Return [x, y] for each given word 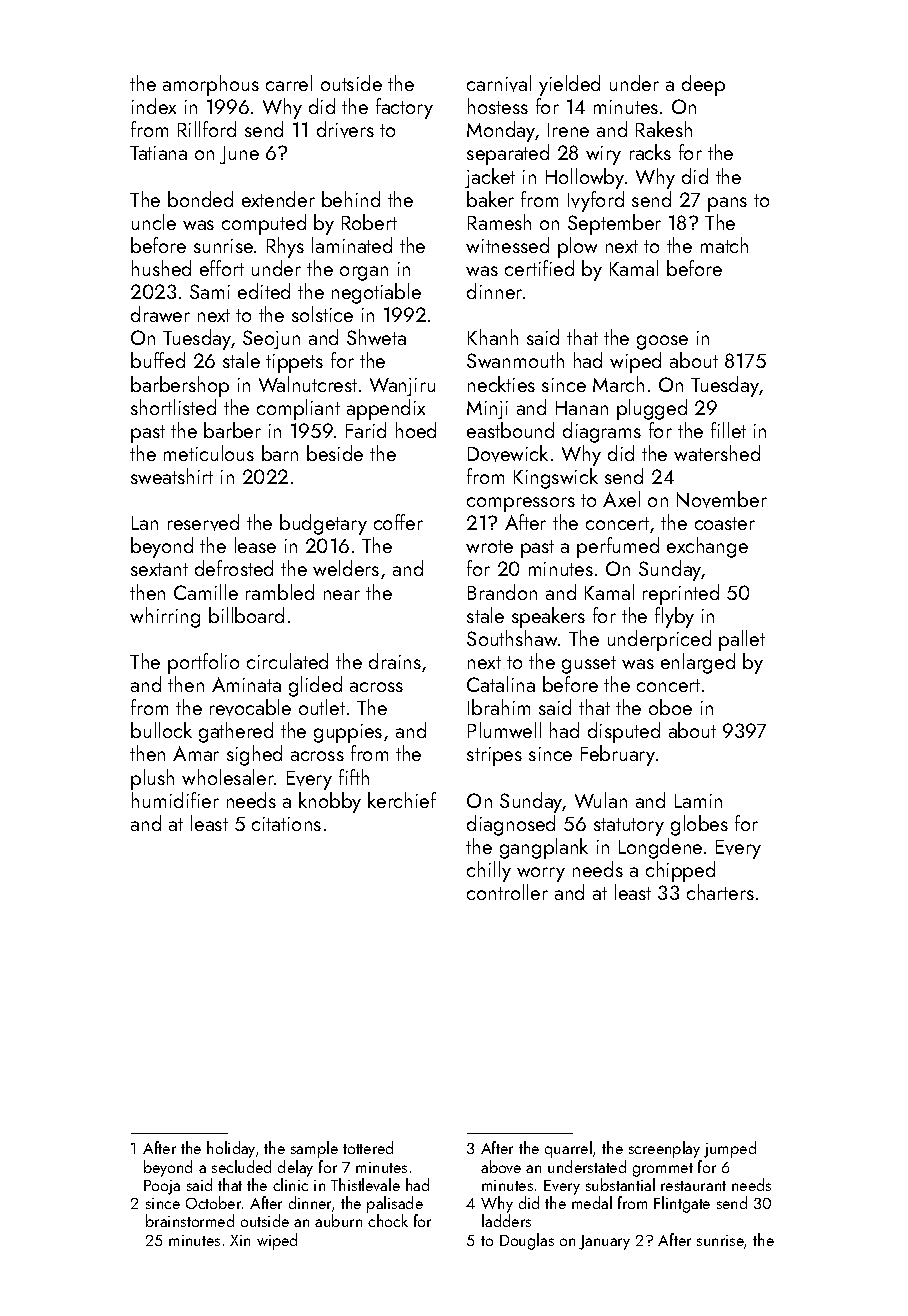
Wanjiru [402, 387]
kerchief [402, 800]
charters [720, 892]
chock [388, 1220]
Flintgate [682, 1204]
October [213, 1202]
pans [727, 204]
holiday [231, 1149]
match [724, 245]
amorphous [211, 85]
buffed [158, 360]
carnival [499, 83]
